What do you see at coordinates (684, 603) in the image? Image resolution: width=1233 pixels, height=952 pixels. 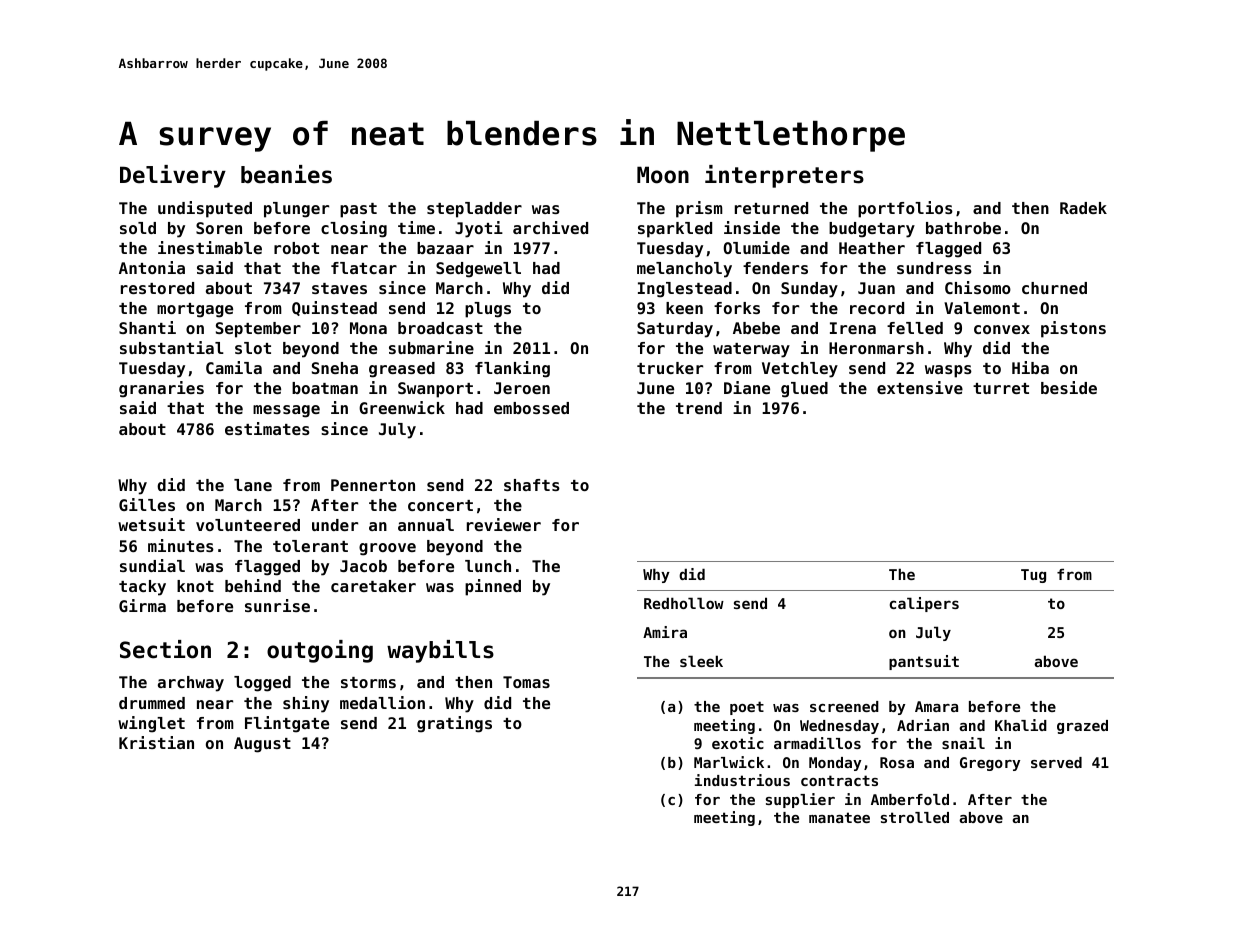 I see `Redhollow` at bounding box center [684, 603].
